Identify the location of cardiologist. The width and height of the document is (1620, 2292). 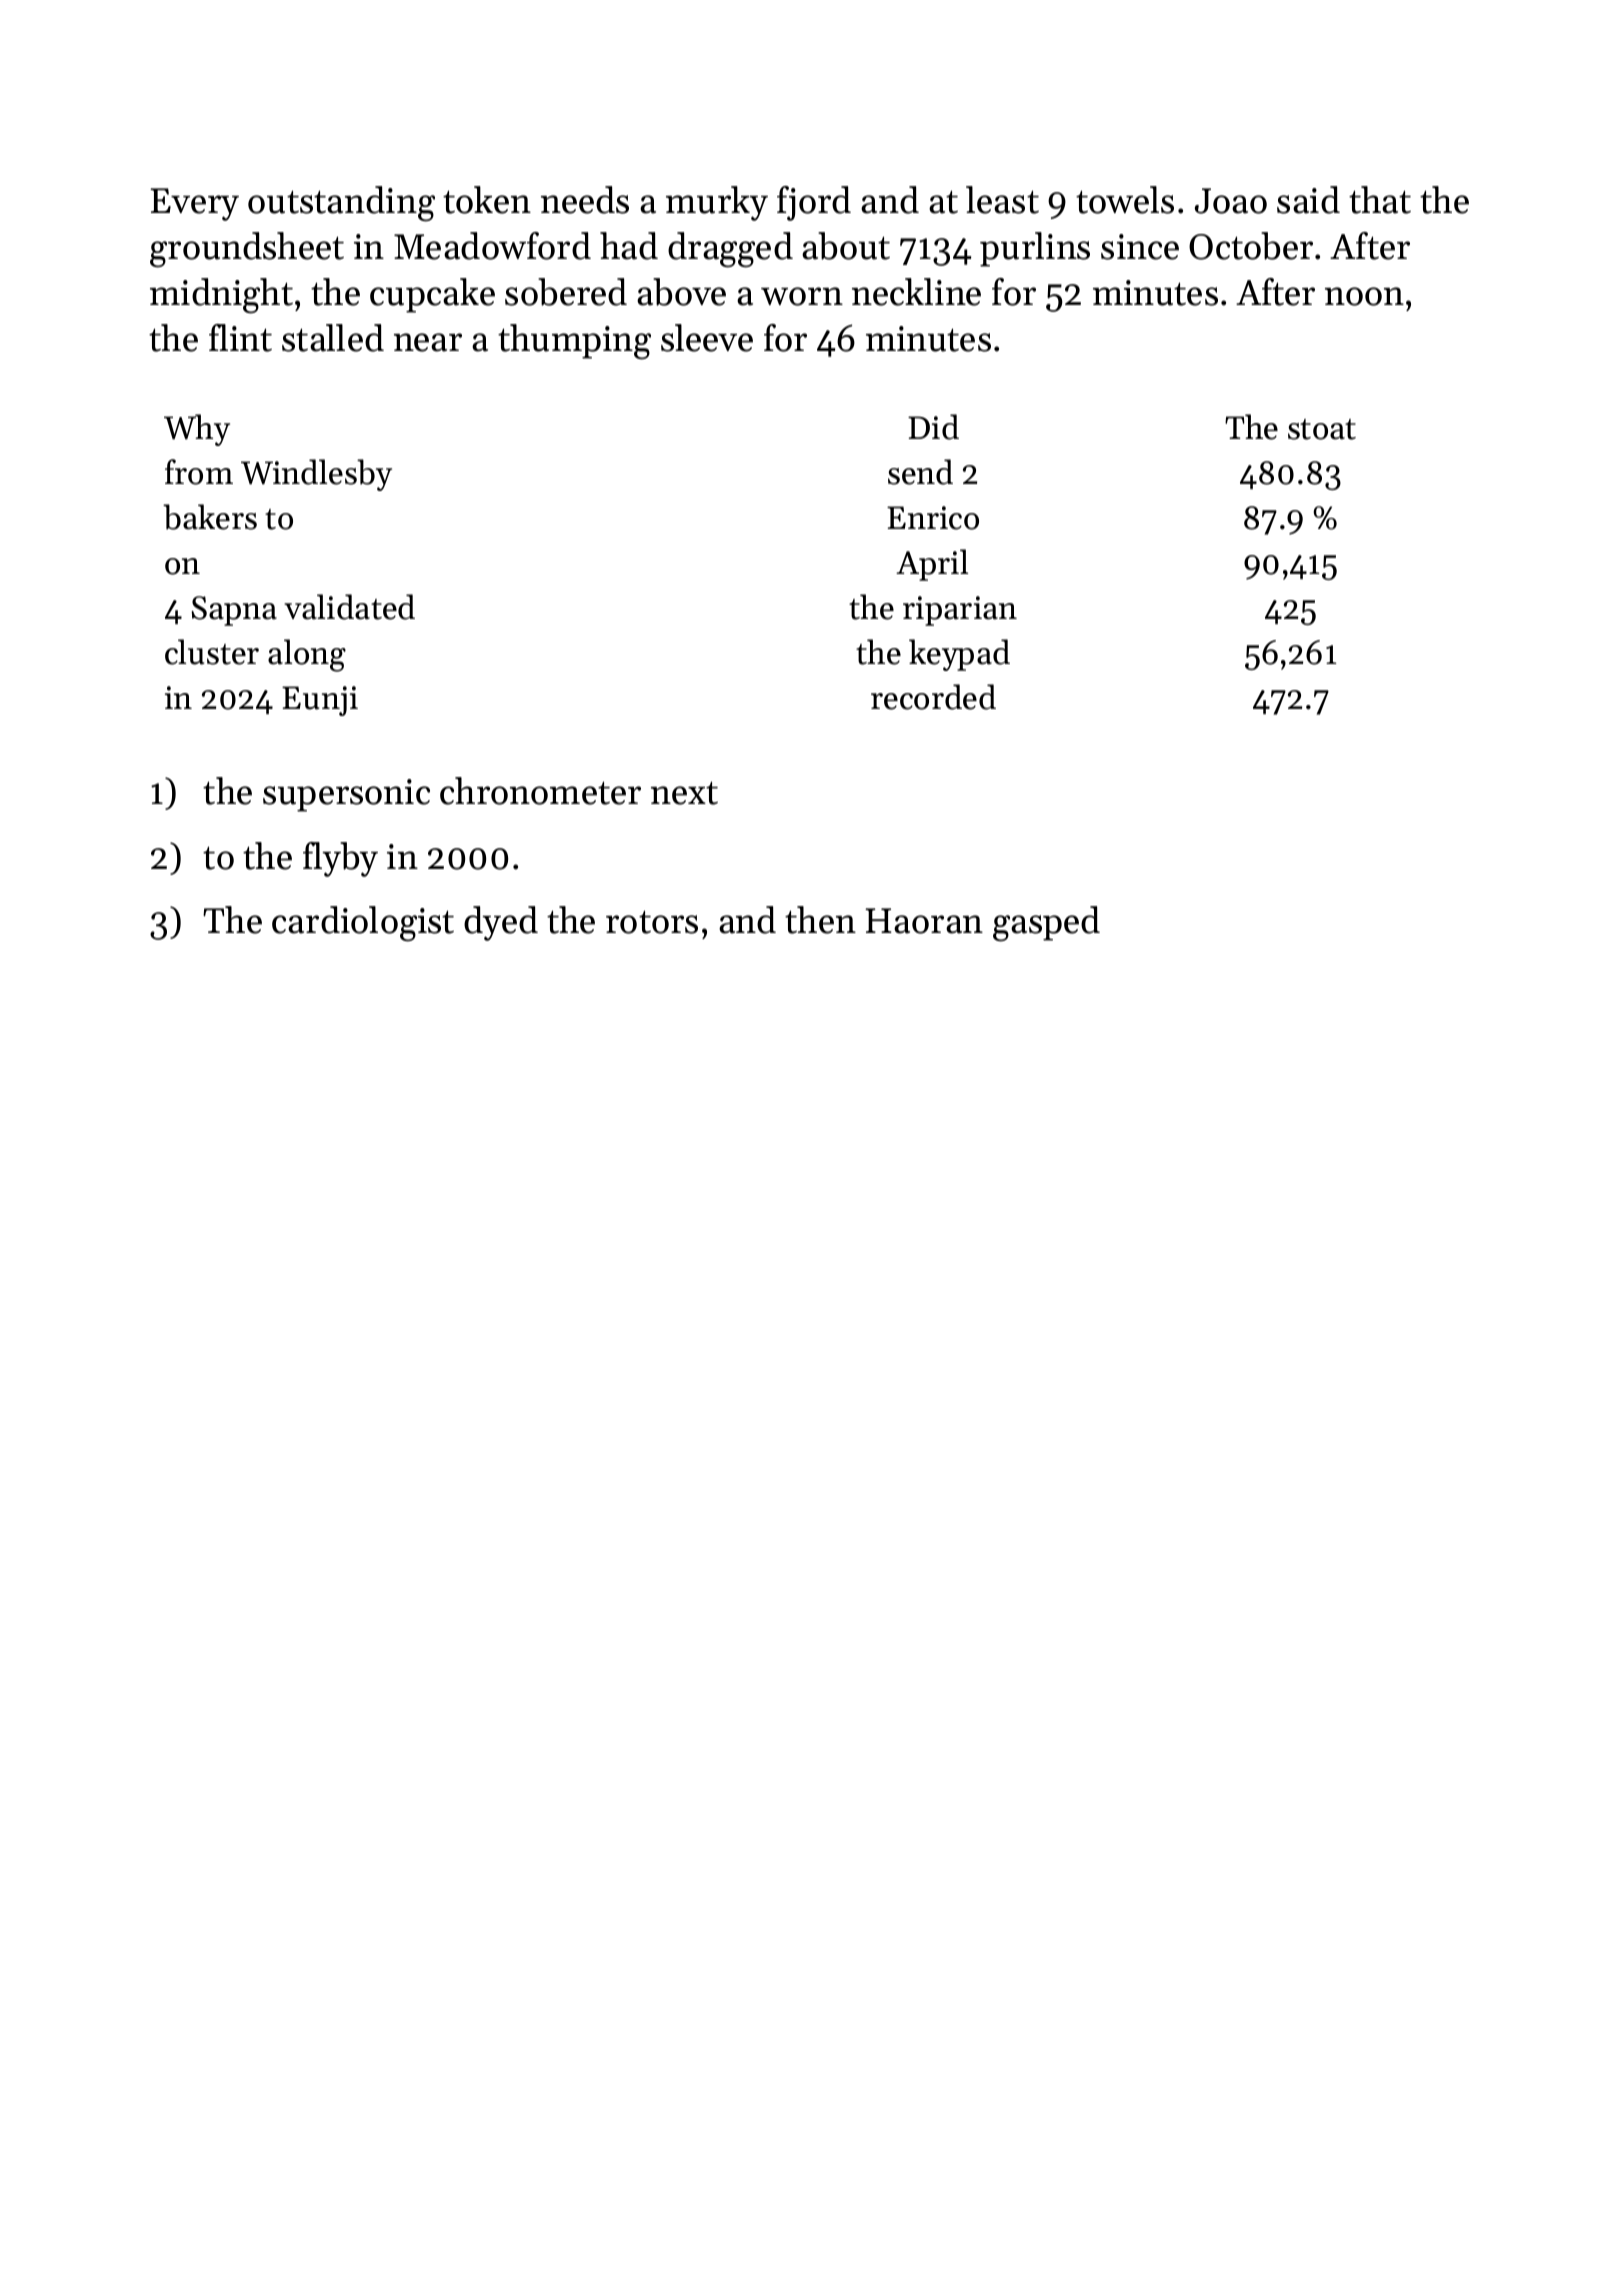
(363, 924).
